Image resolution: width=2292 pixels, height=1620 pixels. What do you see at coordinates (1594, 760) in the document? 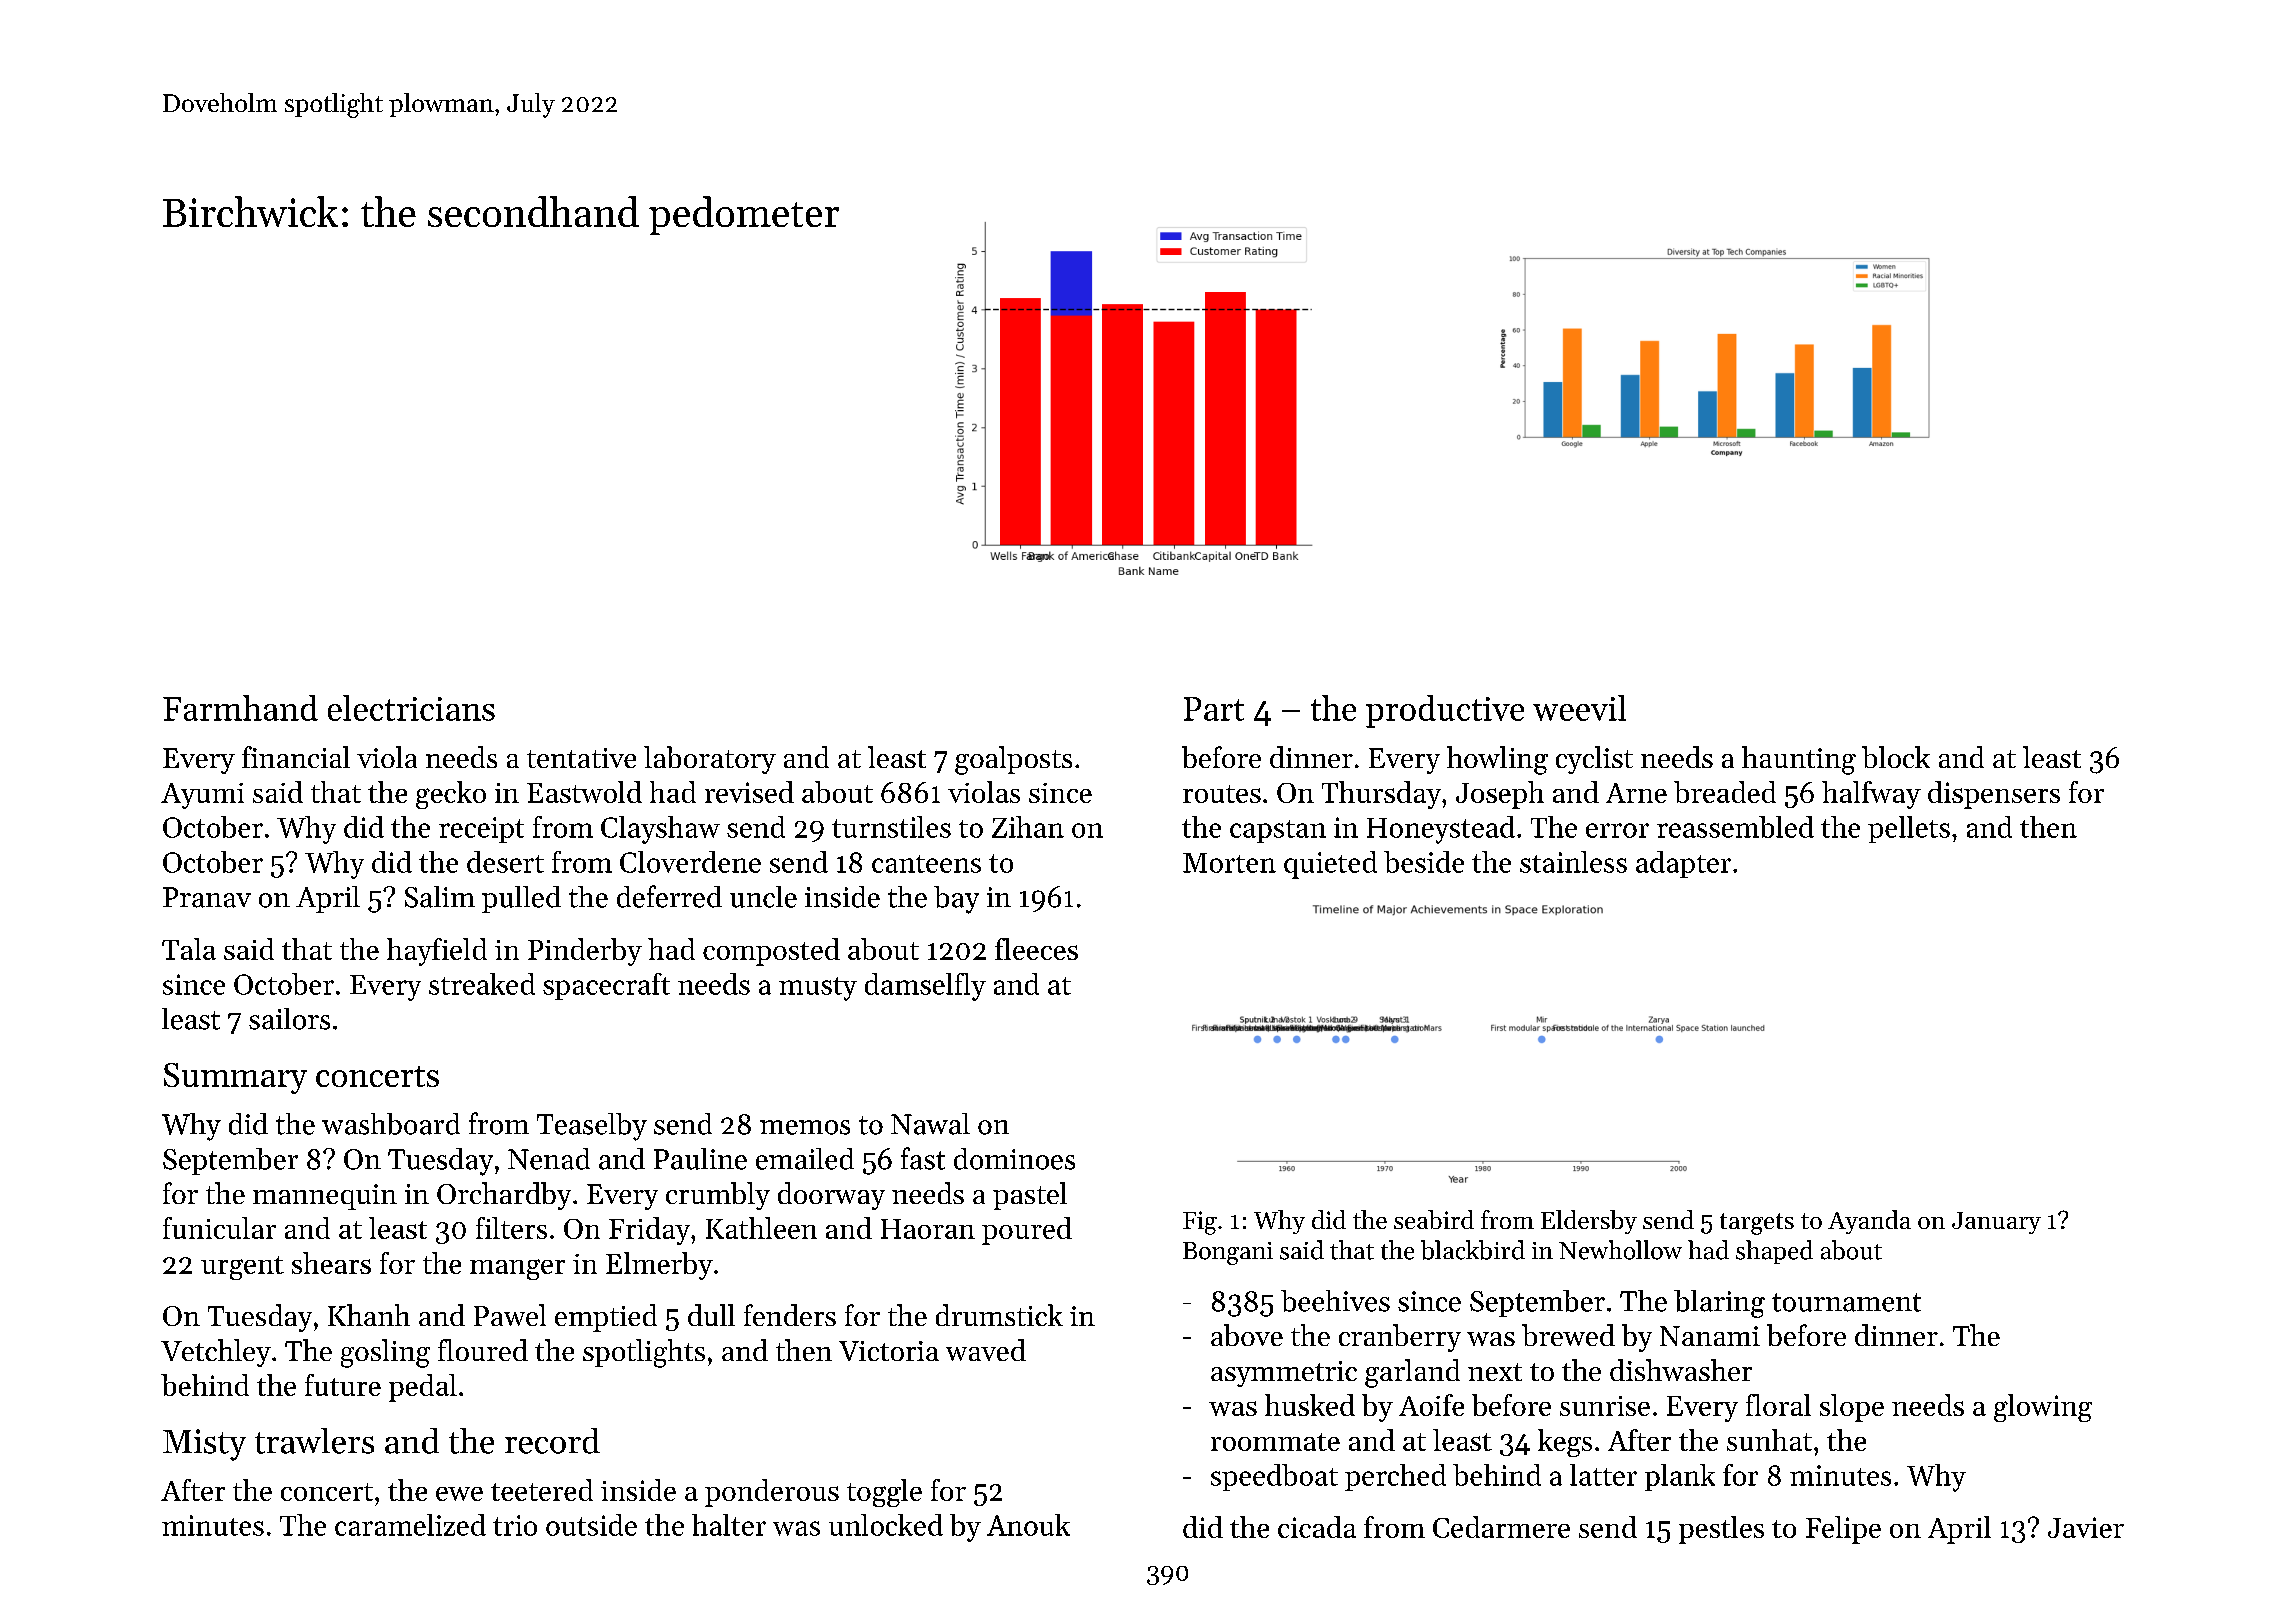
I see `cyclist` at bounding box center [1594, 760].
